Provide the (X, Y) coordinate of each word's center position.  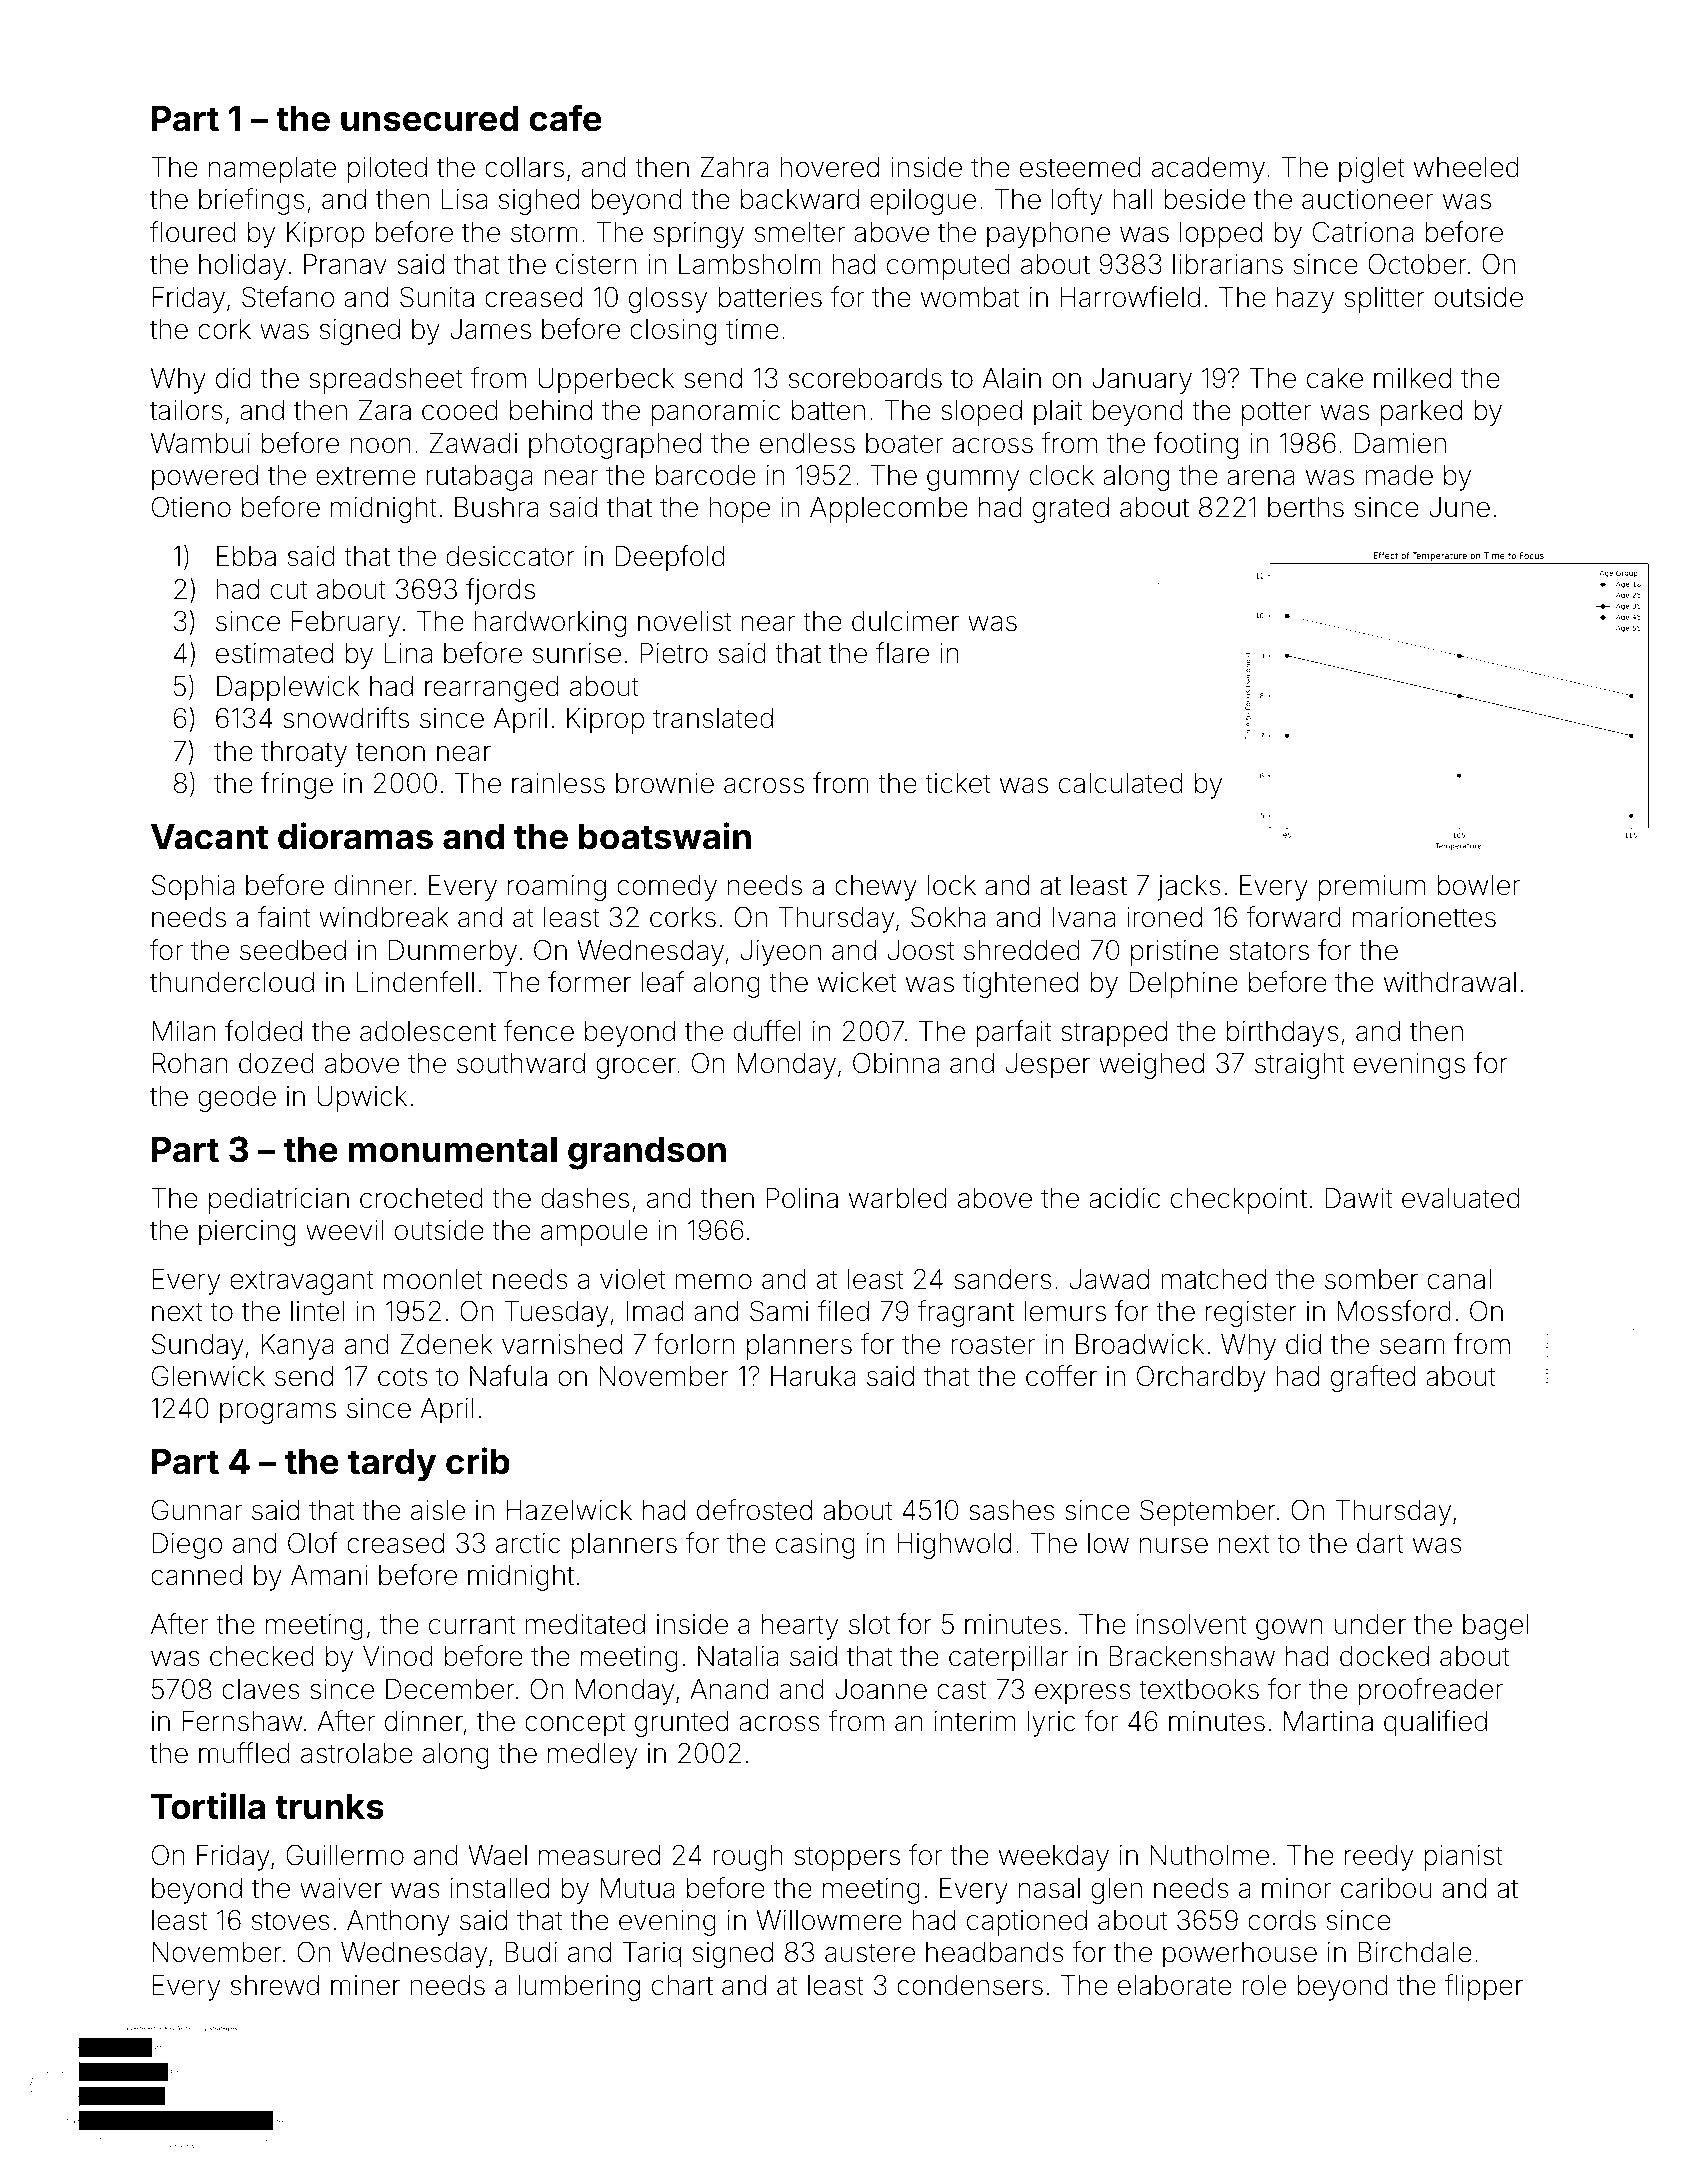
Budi (531, 1952)
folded (263, 1031)
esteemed (1080, 167)
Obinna (896, 1063)
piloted (387, 170)
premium (1371, 888)
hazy (1305, 300)
